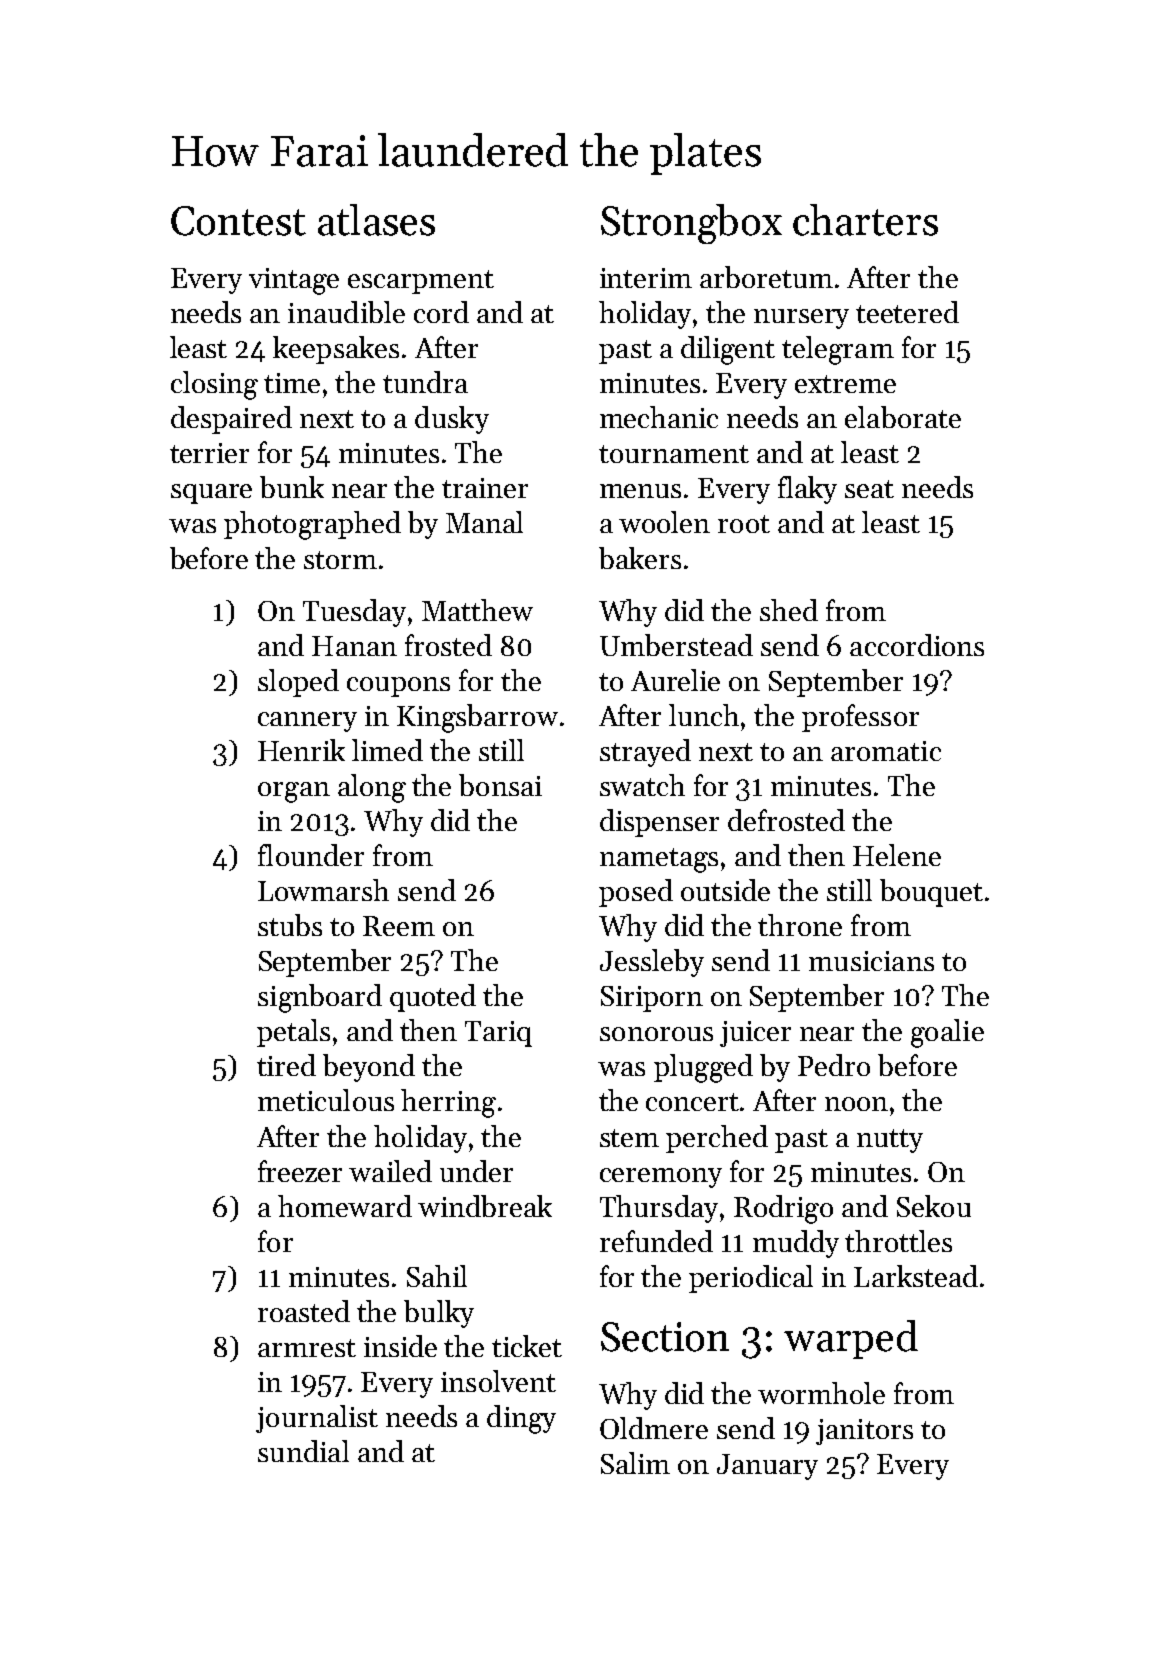 This image has width=1165, height=1654. I want to click on Jessleby, so click(652, 963).
